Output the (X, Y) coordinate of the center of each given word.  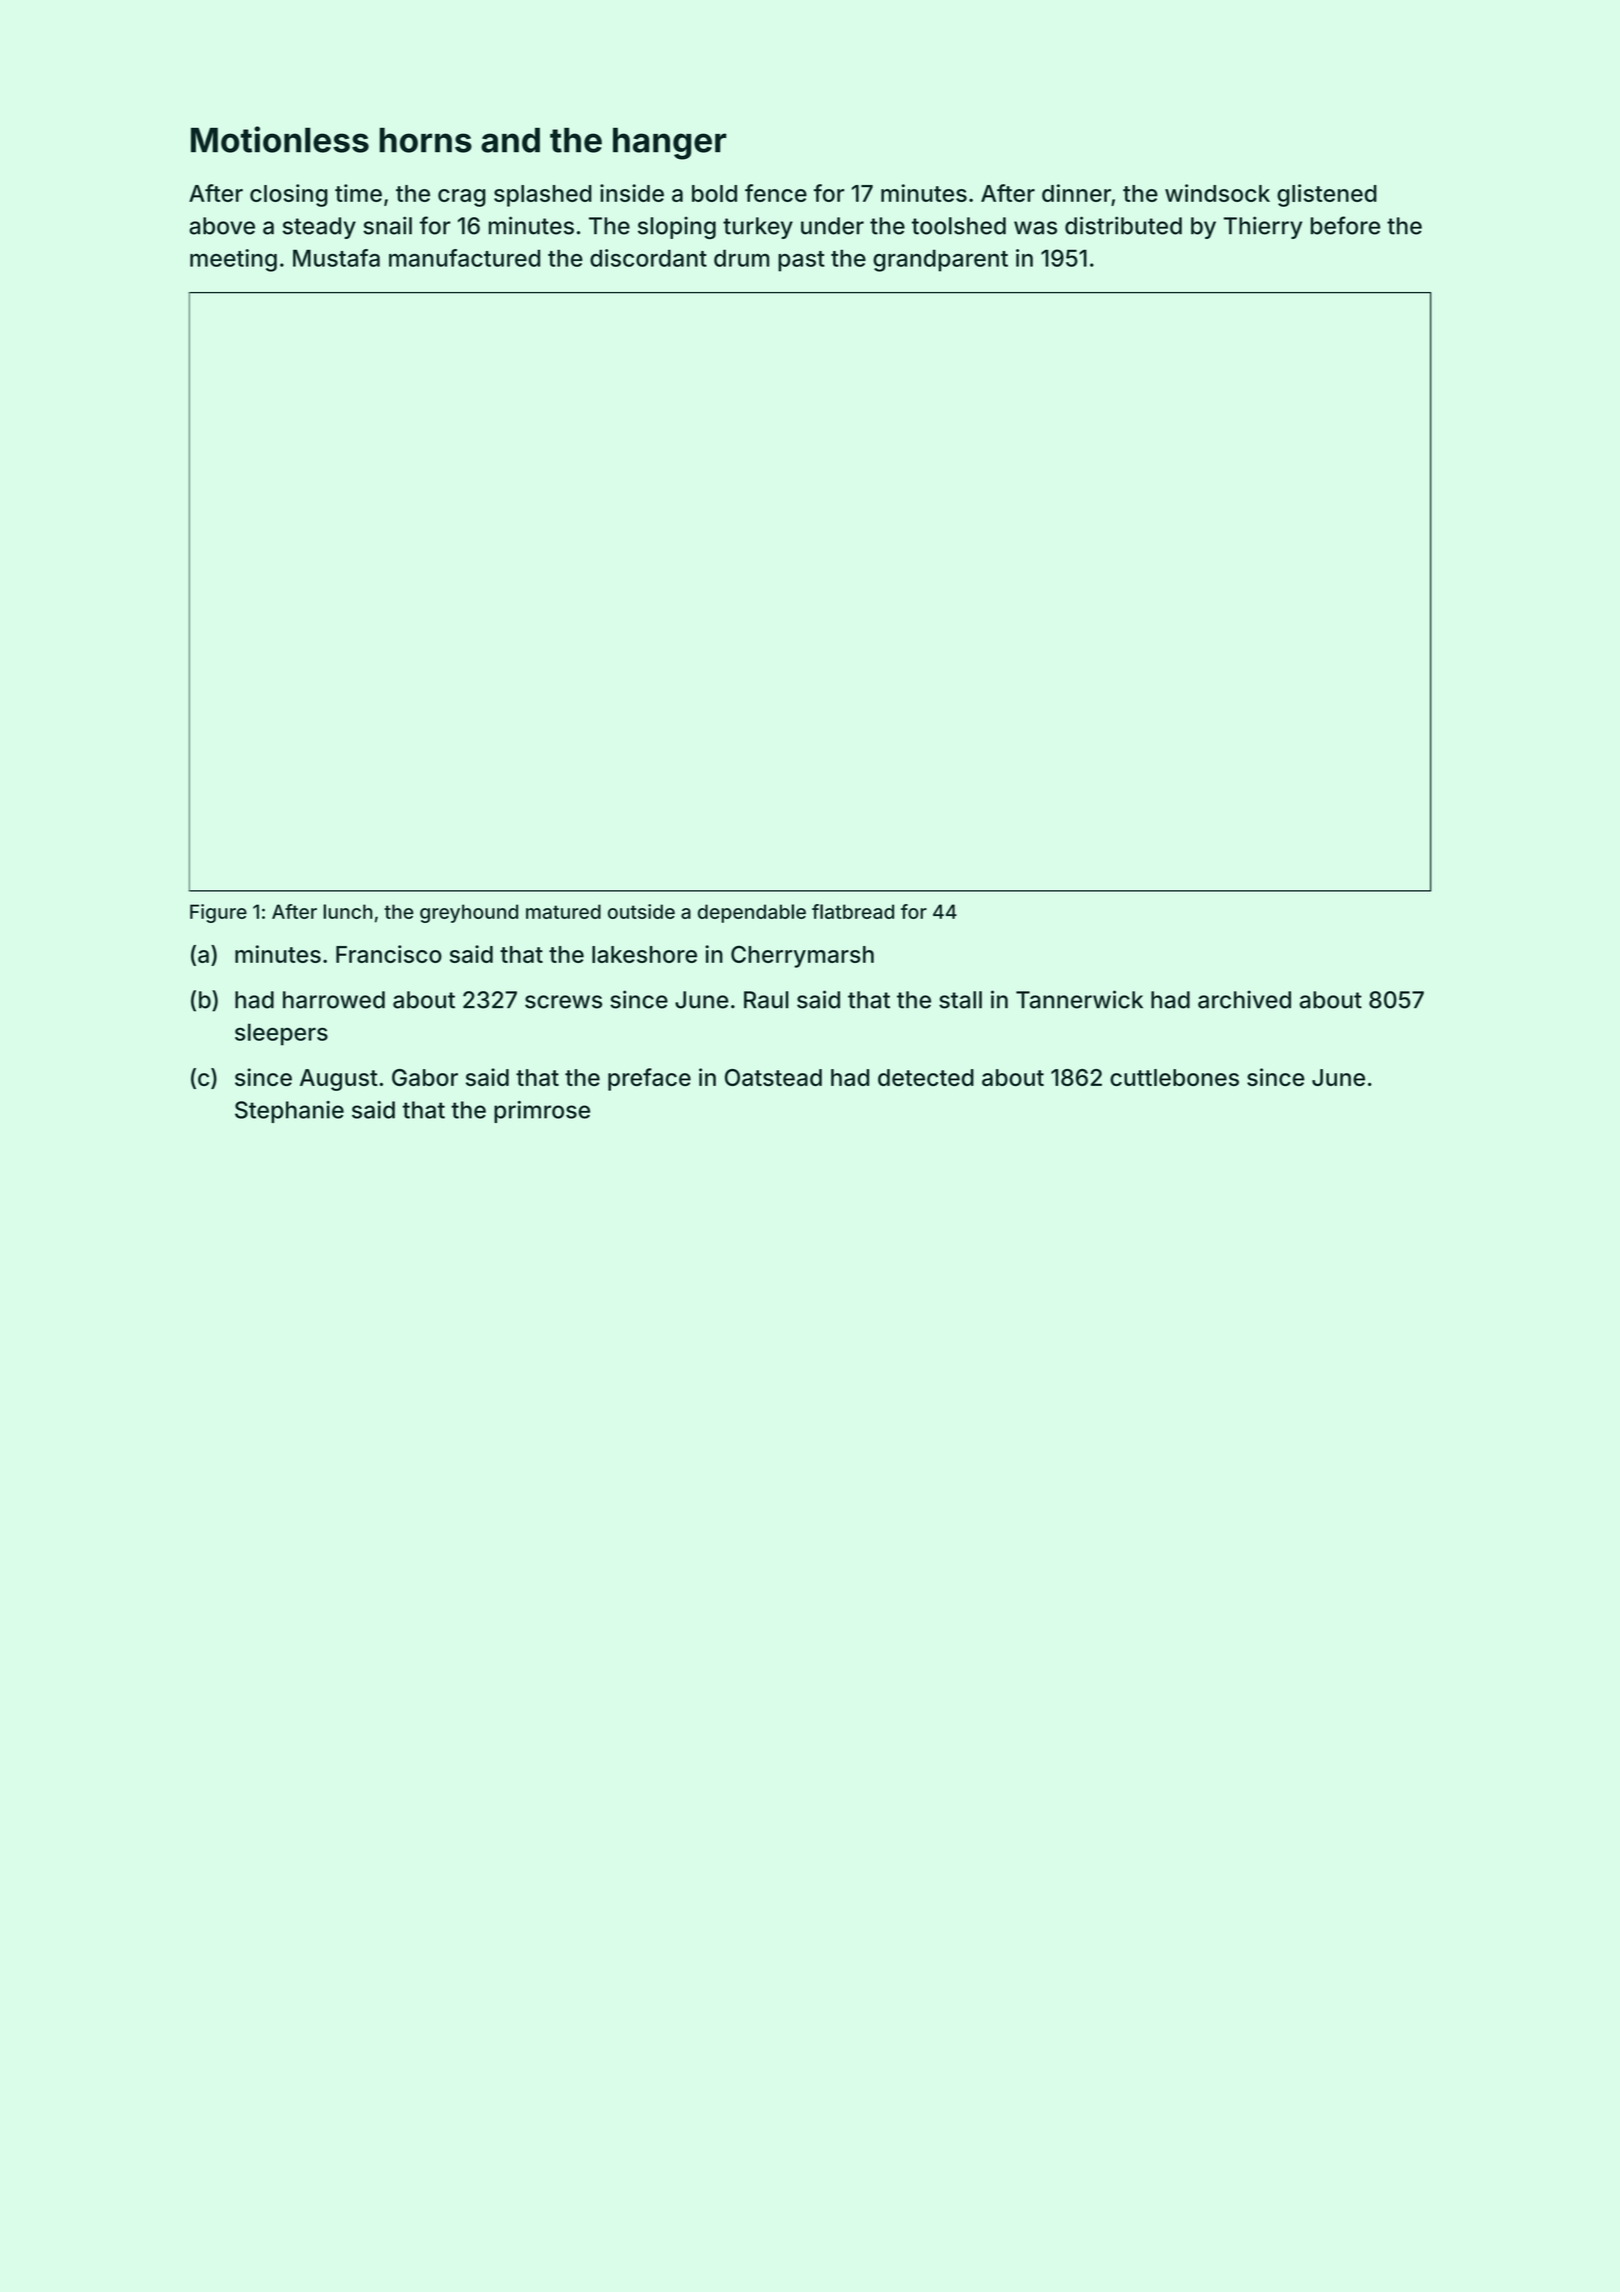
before (1345, 225)
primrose (542, 1112)
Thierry (1263, 227)
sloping (677, 227)
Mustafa (336, 258)
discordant (648, 258)
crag (462, 198)
